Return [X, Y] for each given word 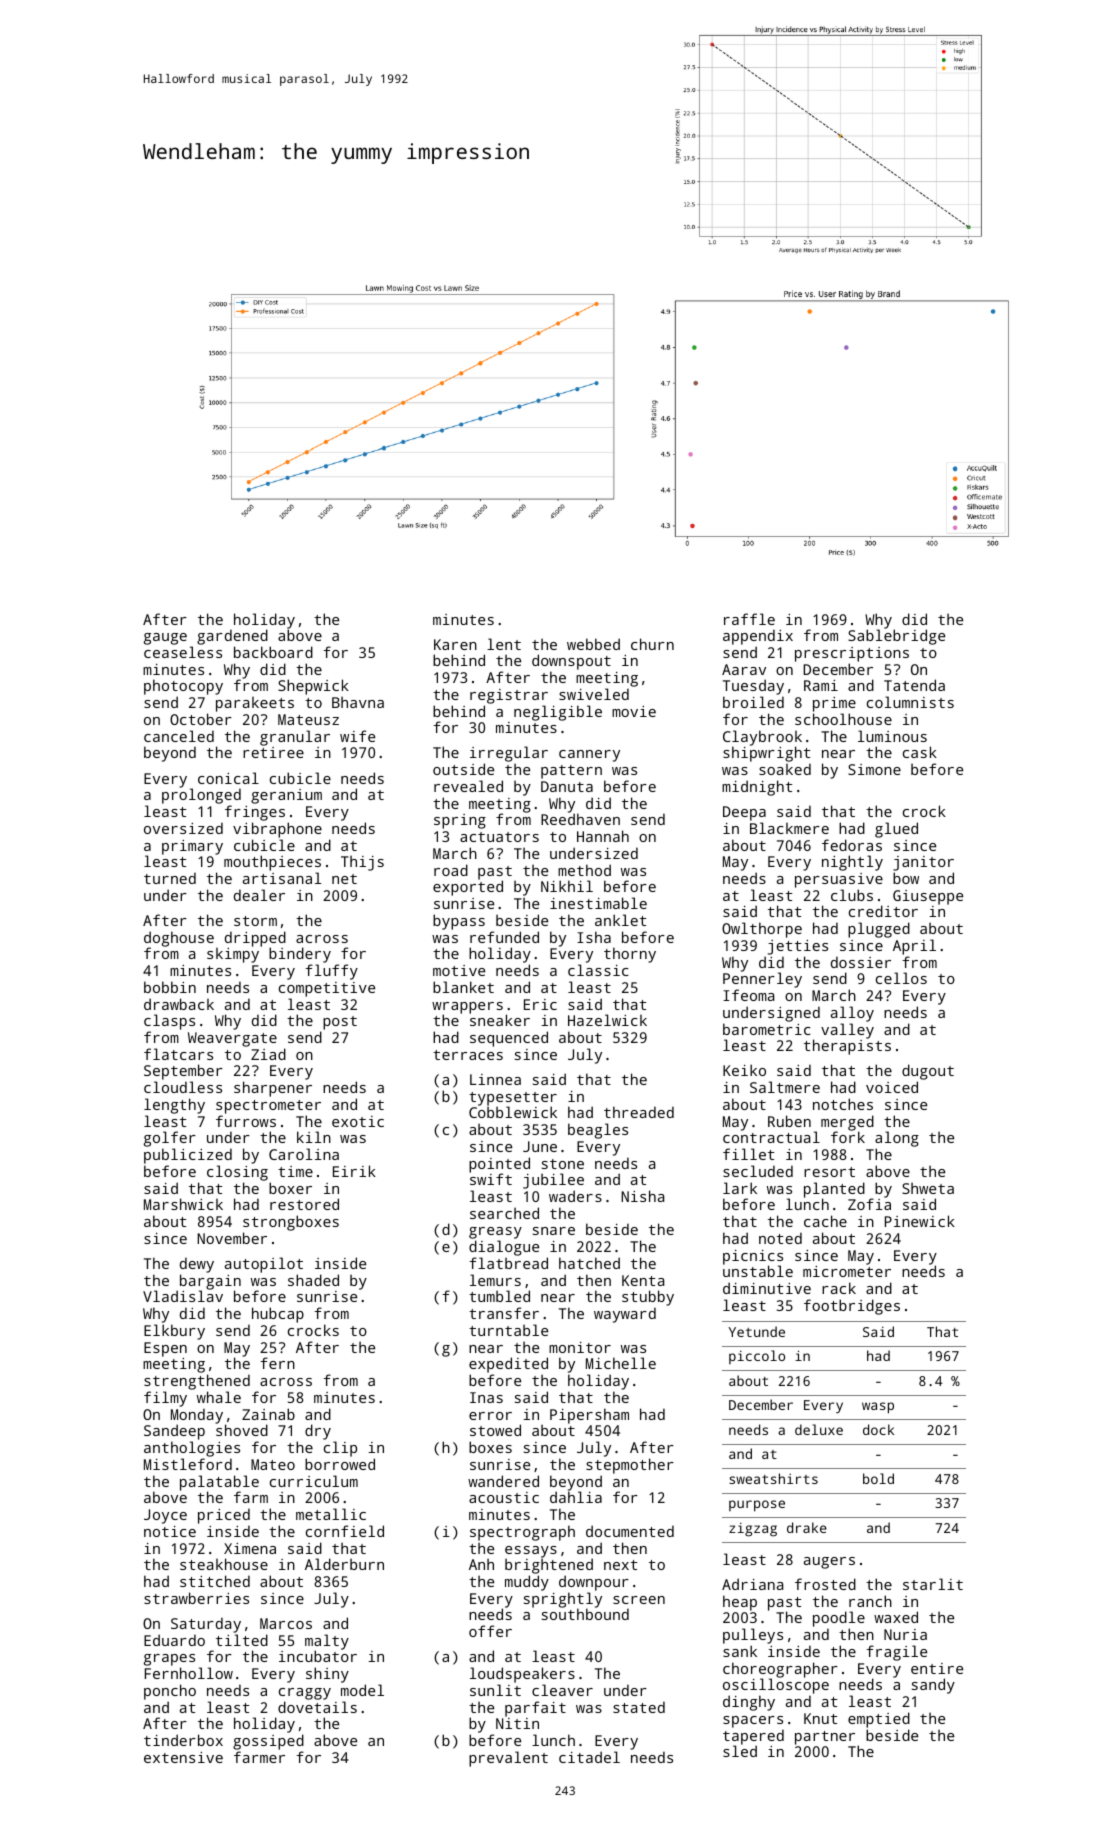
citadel [589, 1757]
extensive [183, 1757]
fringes [255, 813]
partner [825, 1738]
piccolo [757, 1357]
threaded [639, 1112]
